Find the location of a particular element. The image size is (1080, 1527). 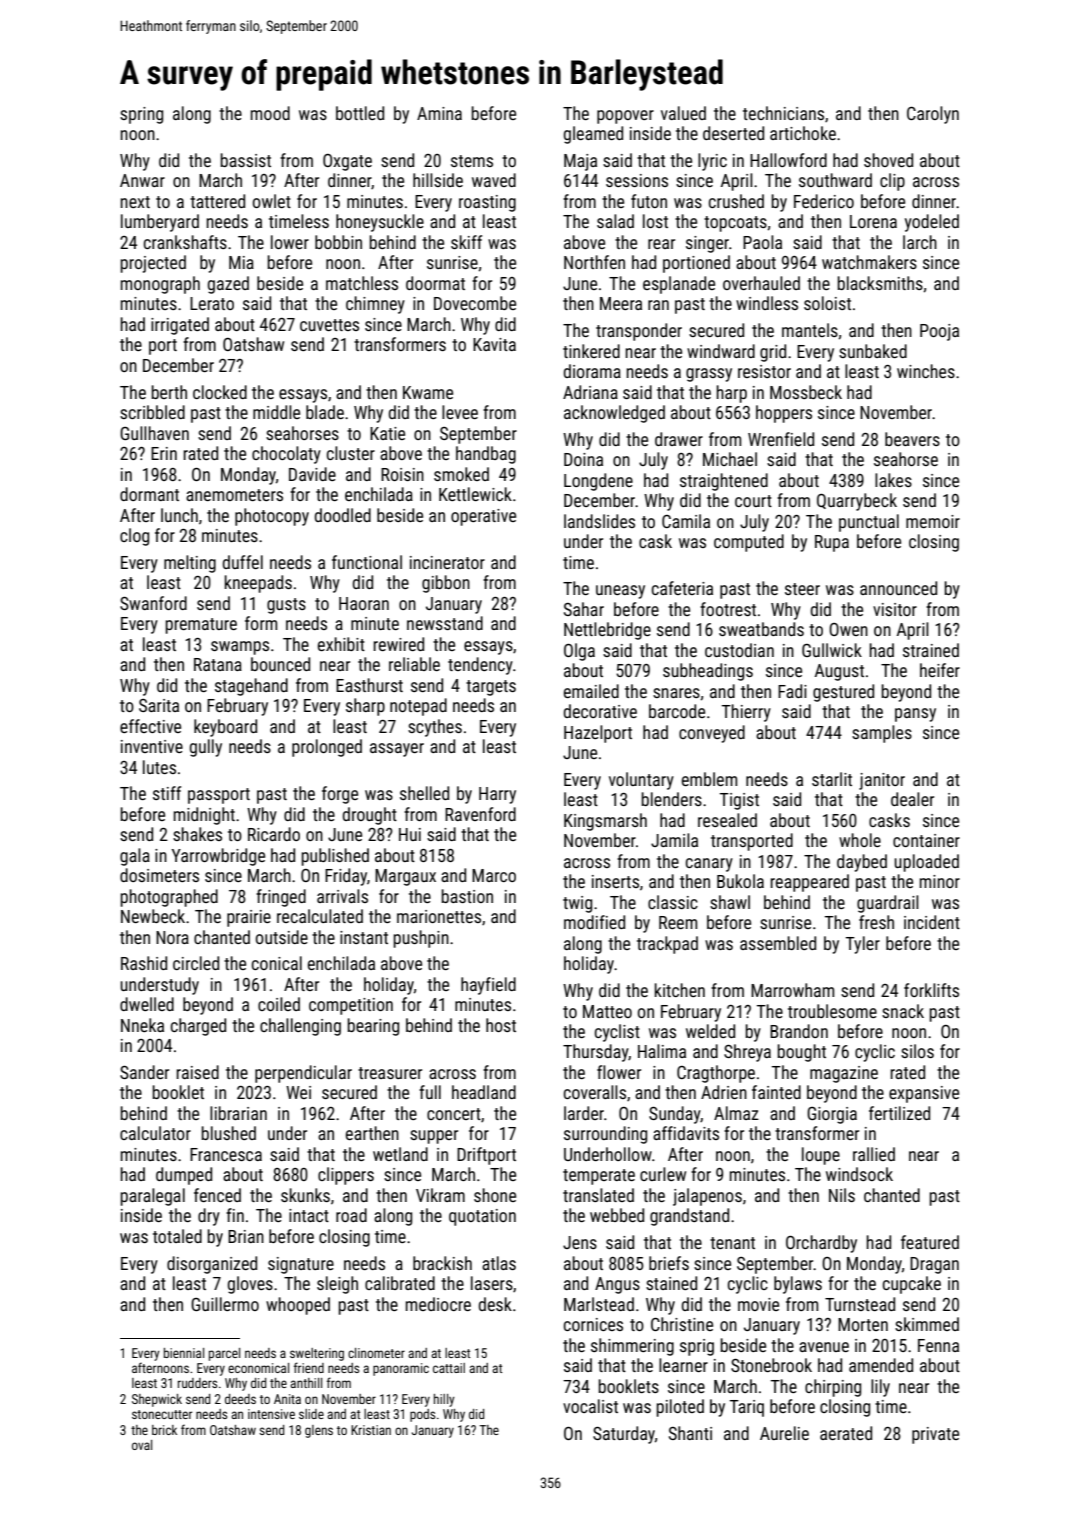

smoked is located at coordinates (461, 474).
